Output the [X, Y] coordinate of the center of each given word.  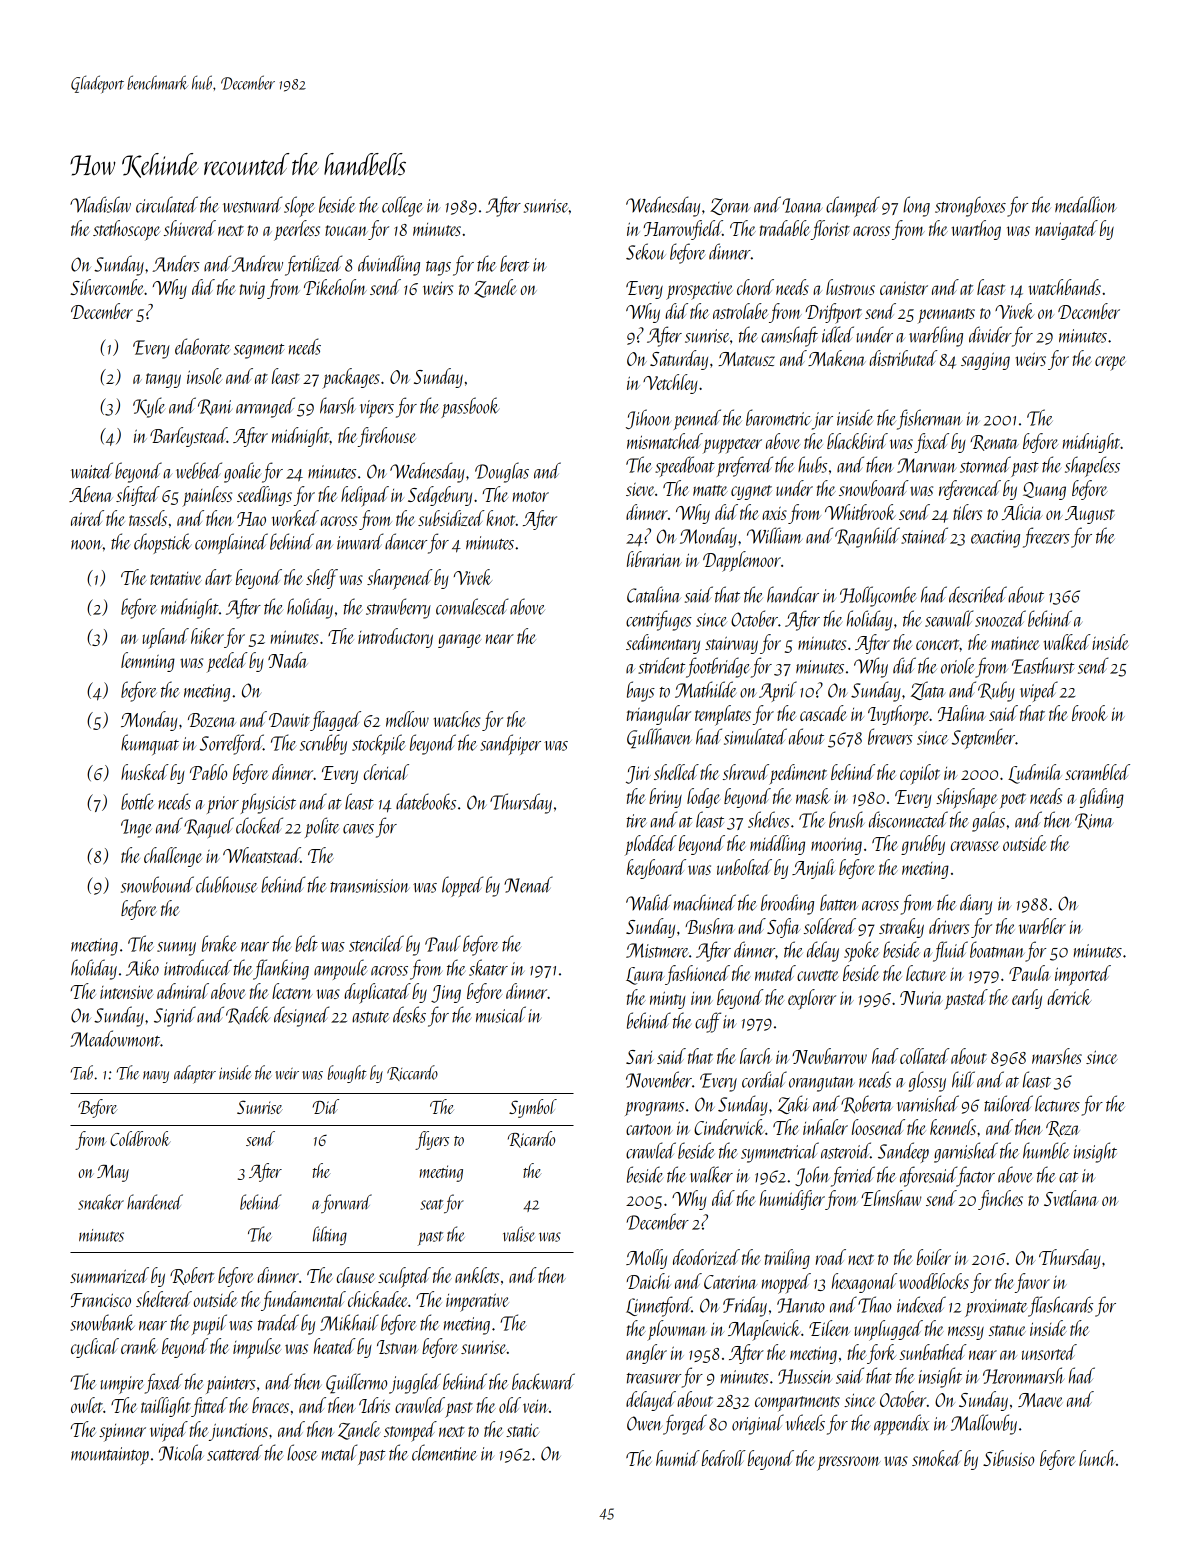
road [831, 1257]
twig [252, 290]
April [778, 691]
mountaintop [110, 1456]
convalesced [472, 606]
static [522, 1430]
